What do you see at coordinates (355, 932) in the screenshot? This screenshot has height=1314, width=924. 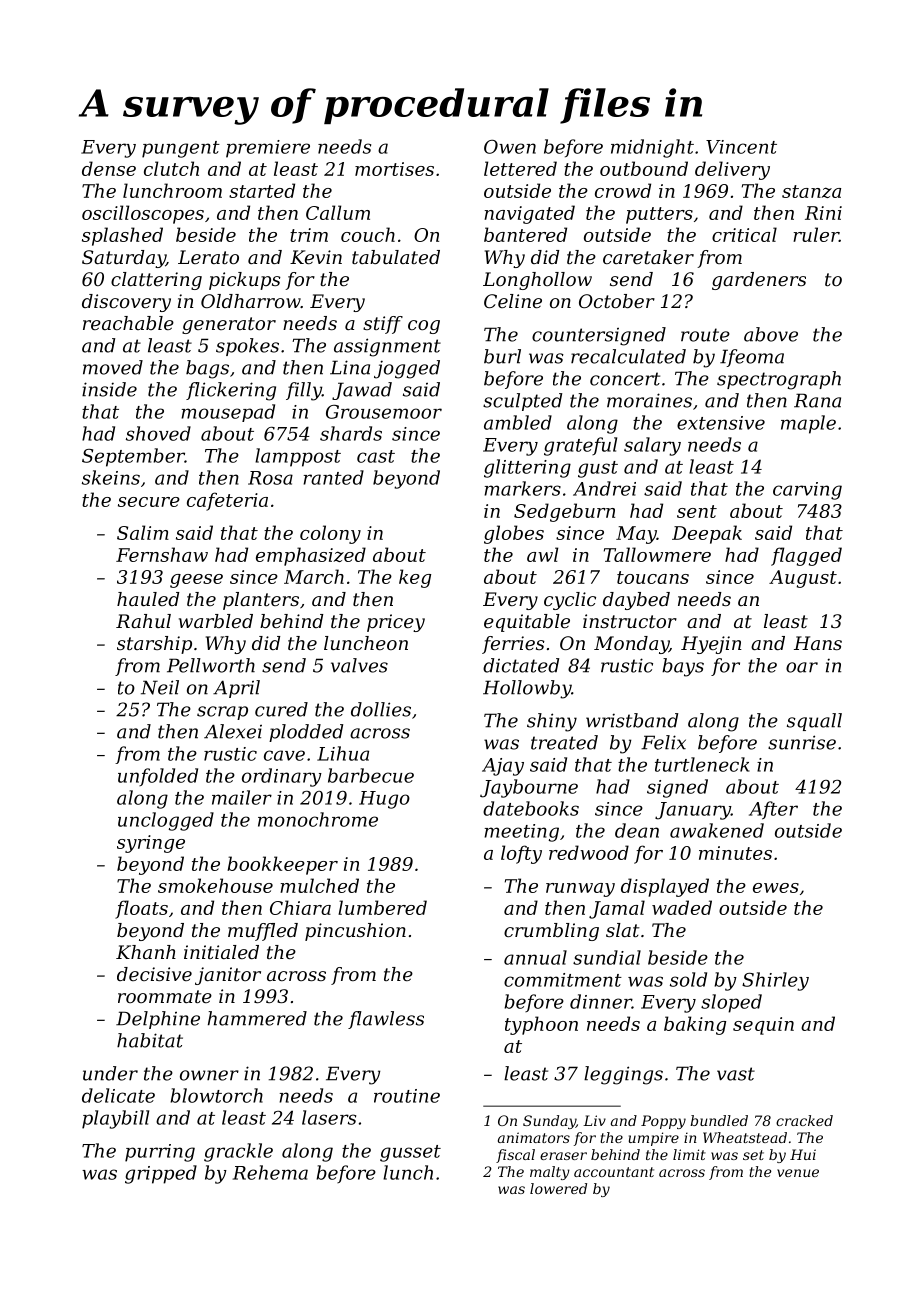 I see `pincushion` at bounding box center [355, 932].
